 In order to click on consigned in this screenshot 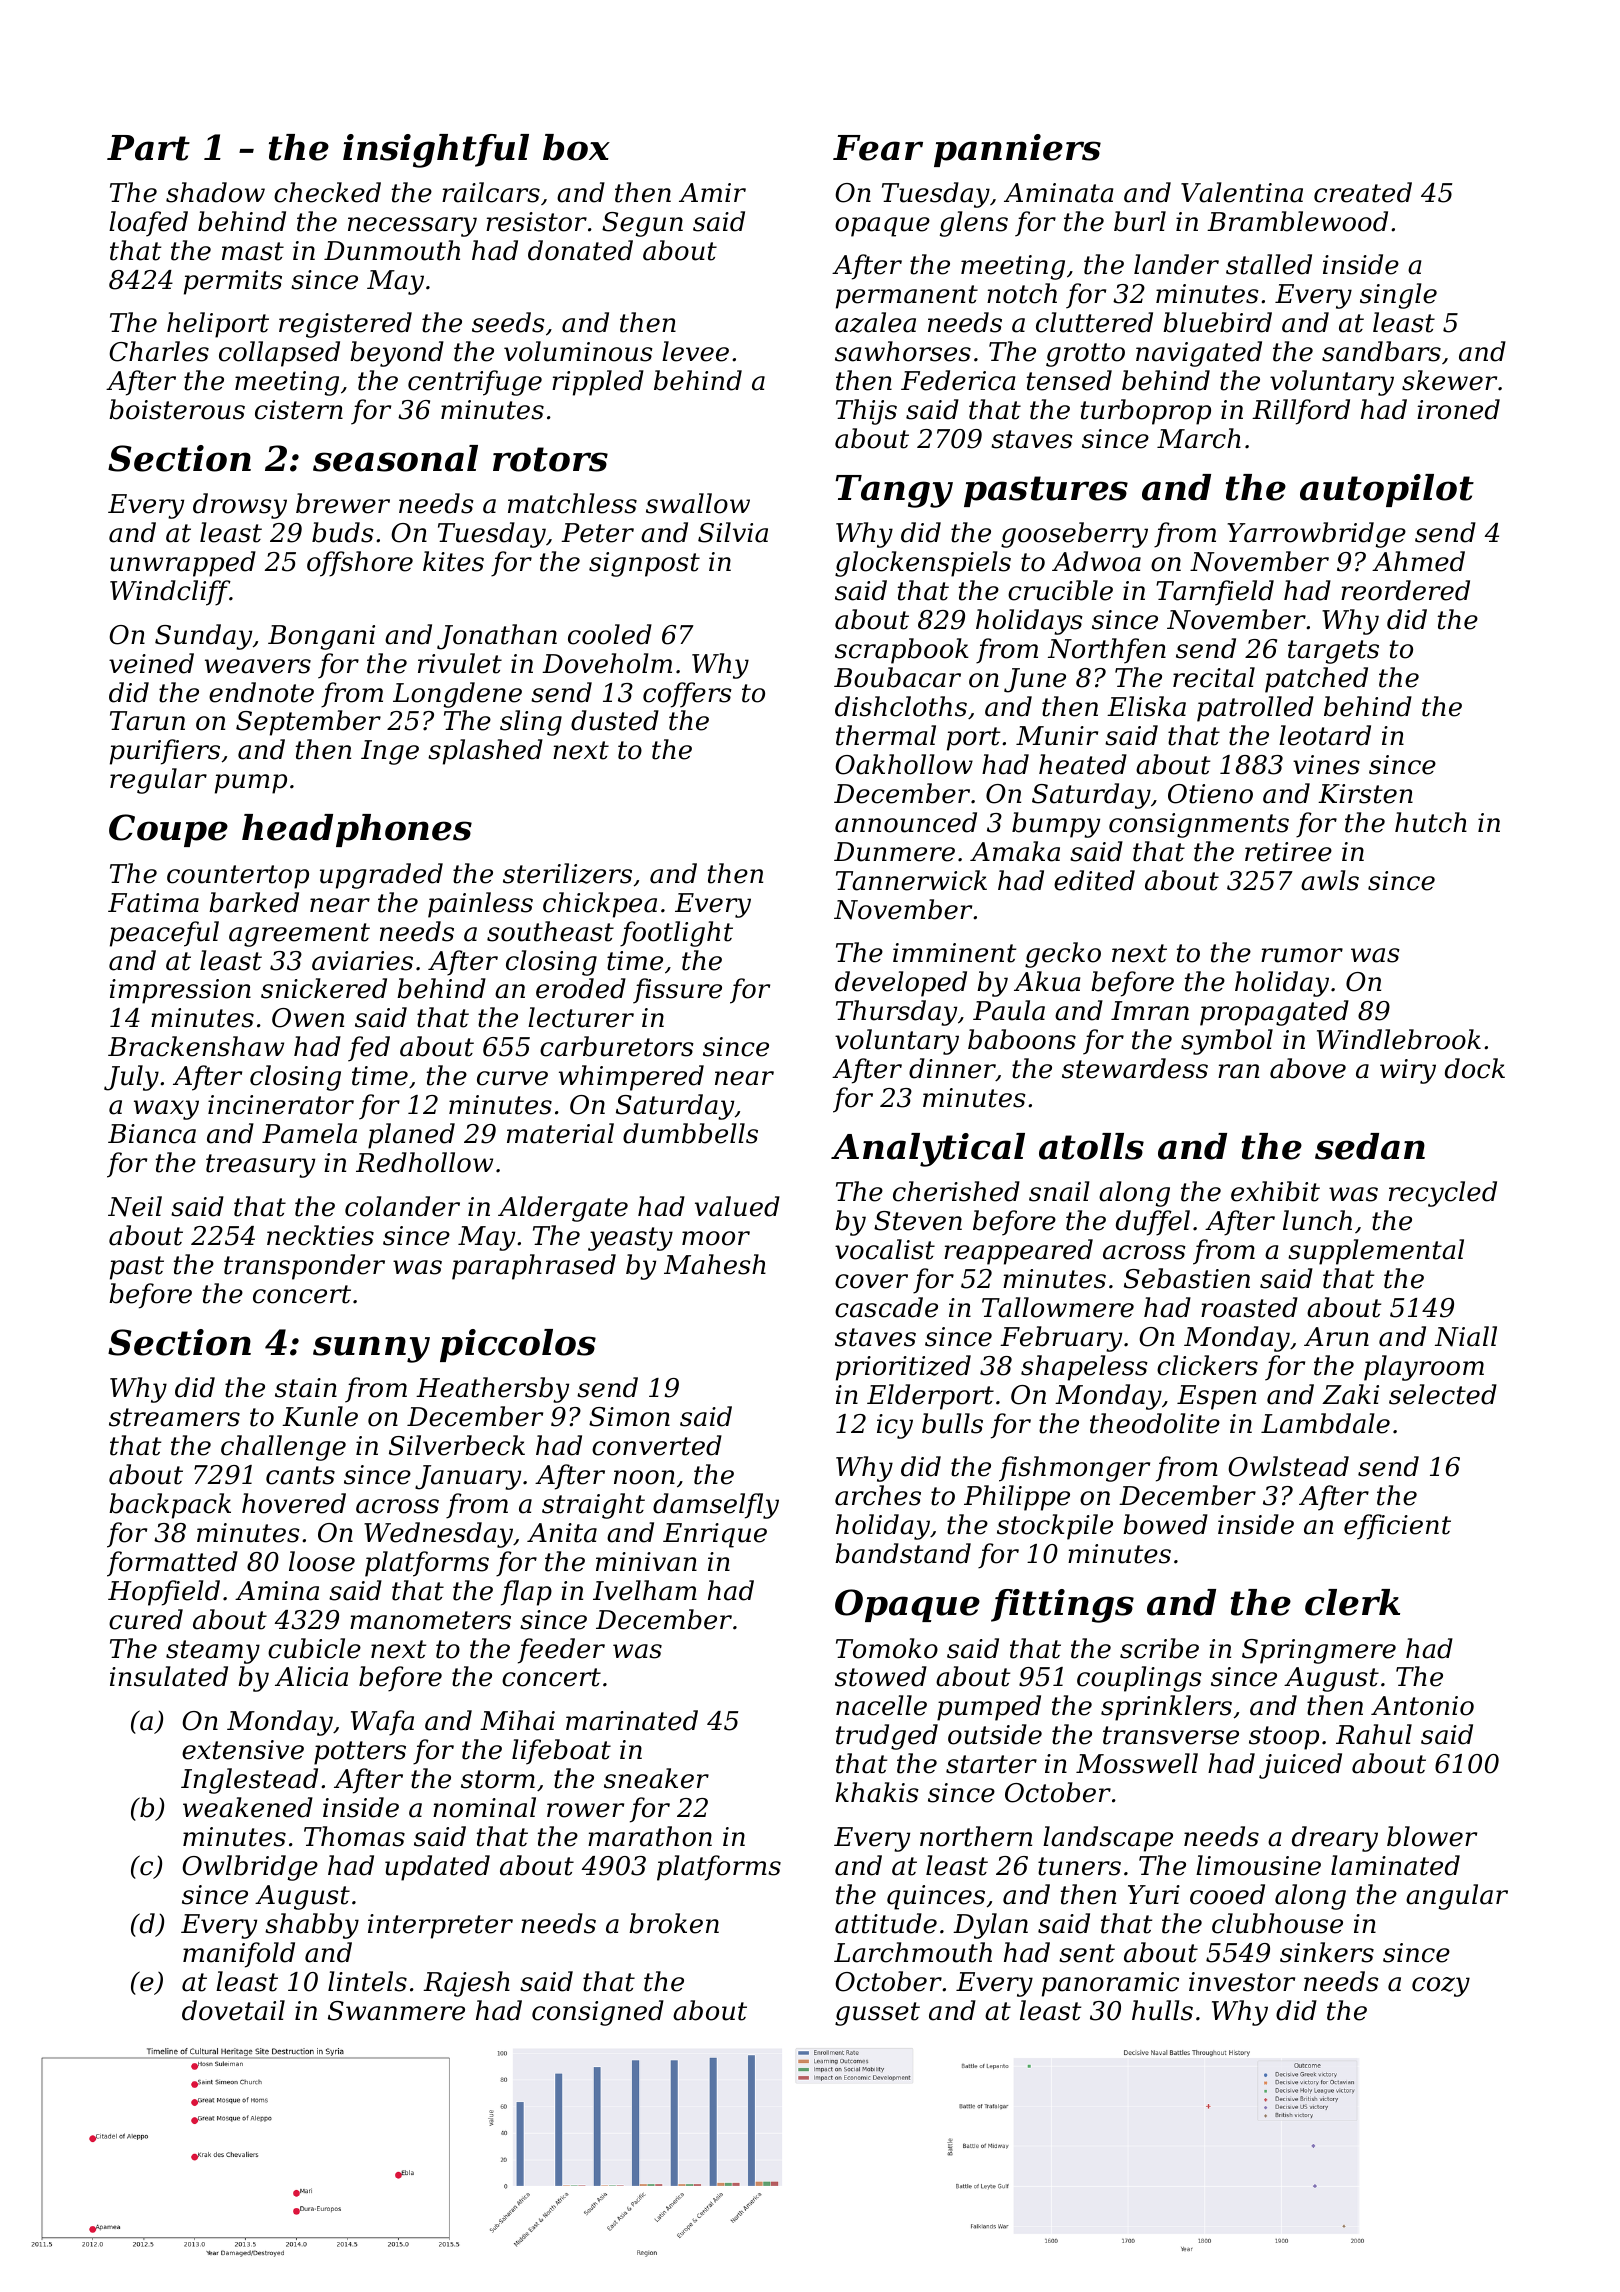, I will do `click(598, 2013)`.
